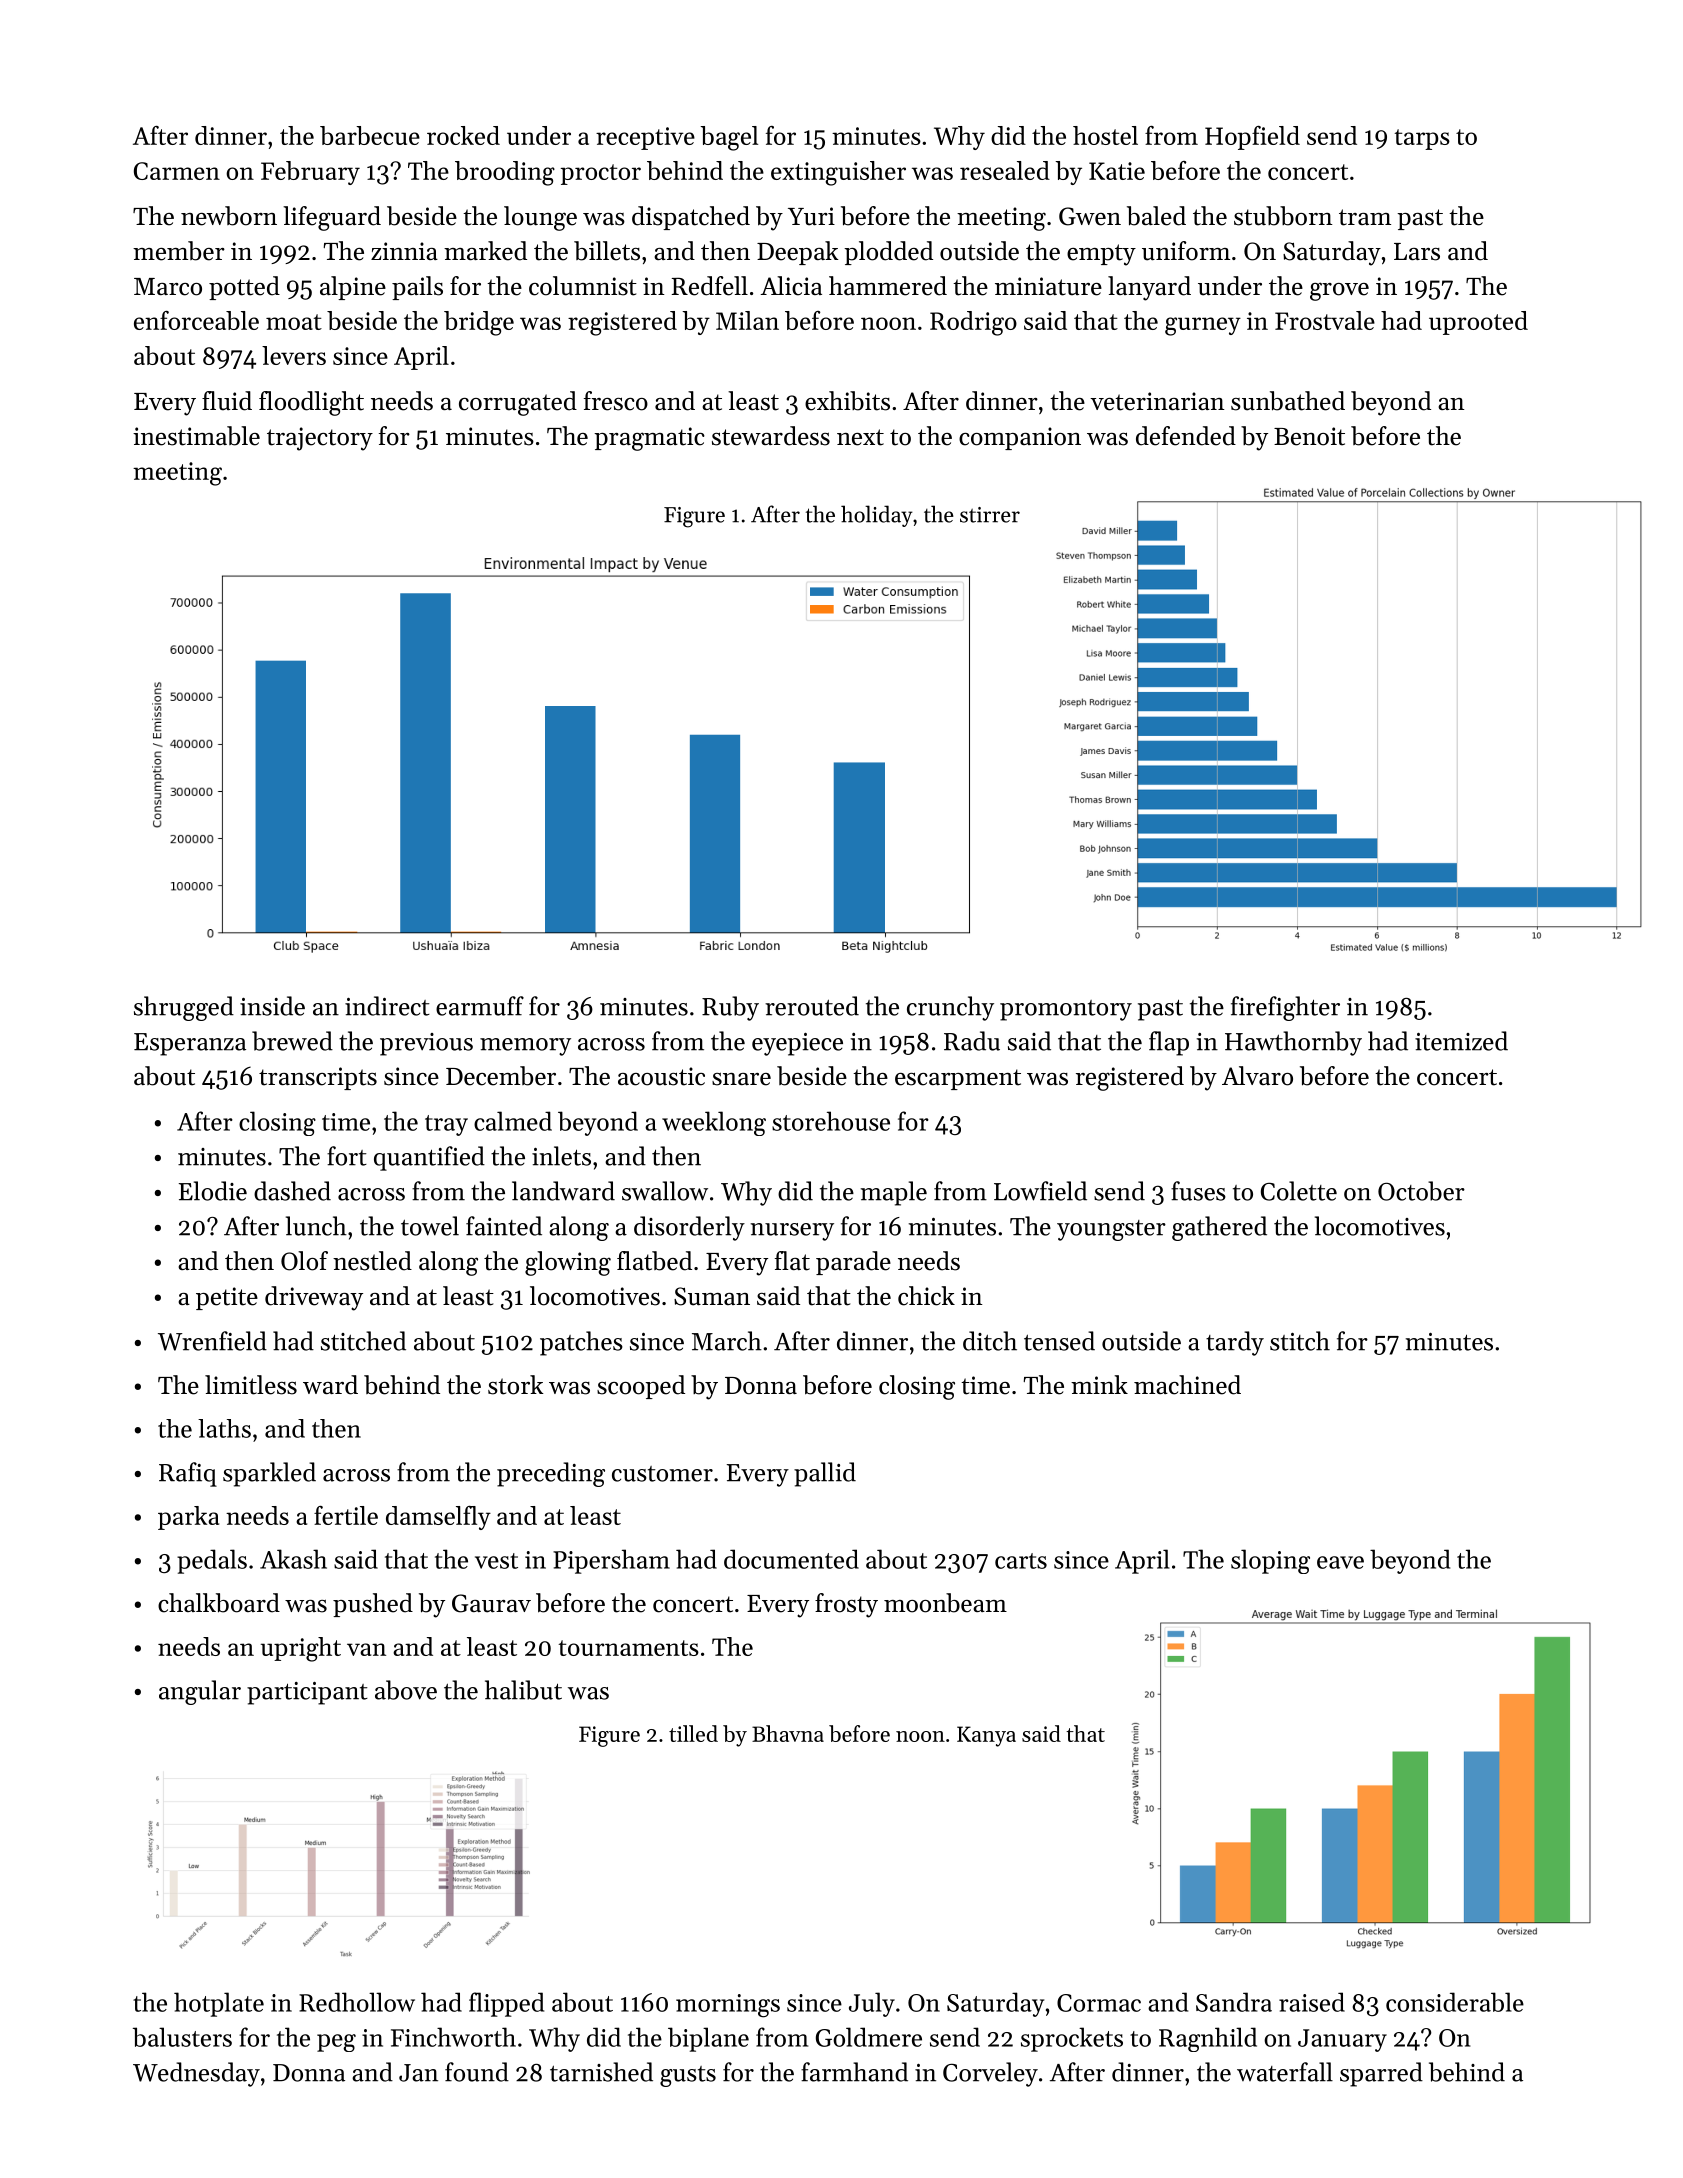 The image size is (1683, 2178). I want to click on sloping, so click(1270, 1561).
